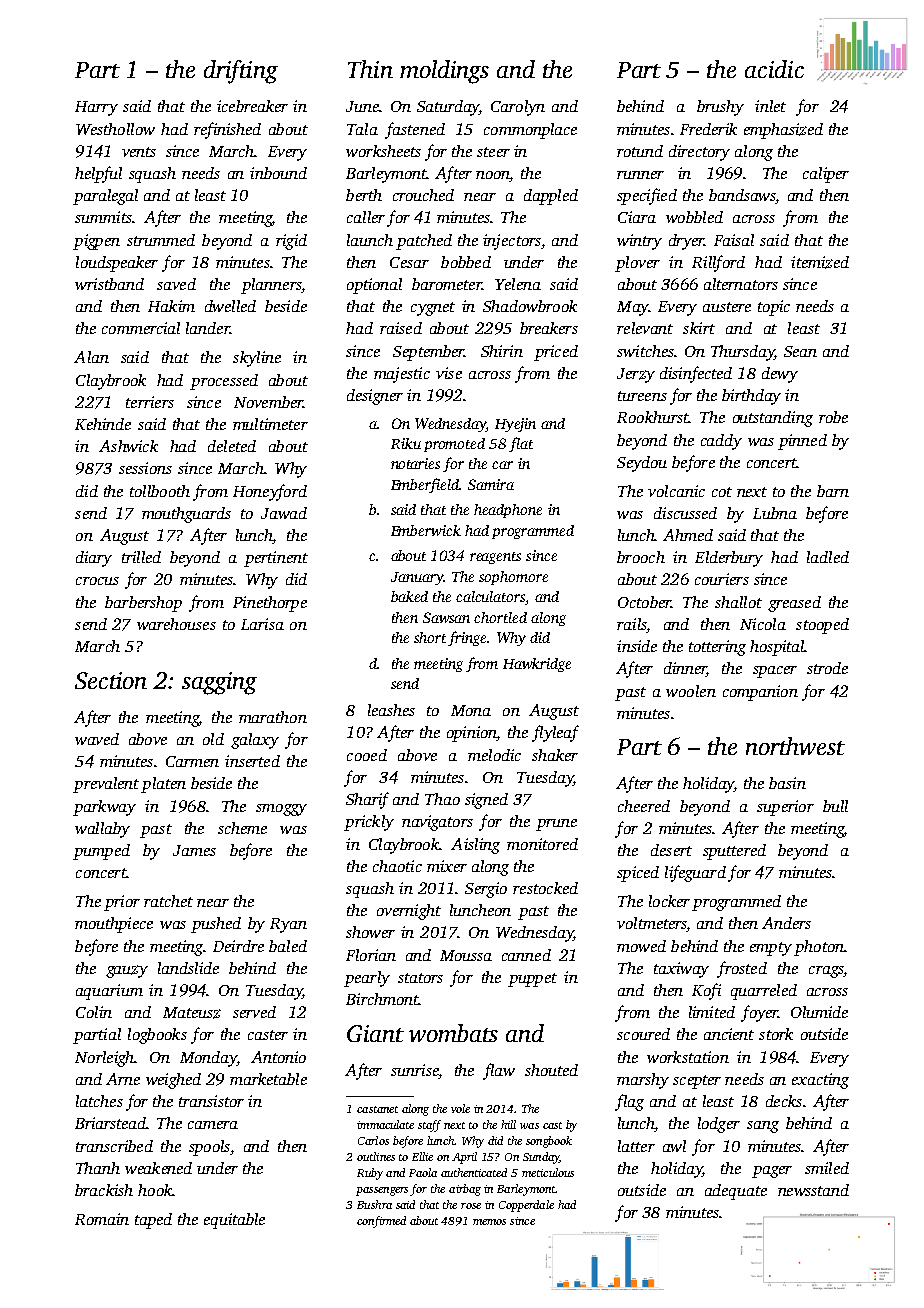  Describe the element at coordinates (141, 328) in the screenshot. I see `commercial` at that location.
